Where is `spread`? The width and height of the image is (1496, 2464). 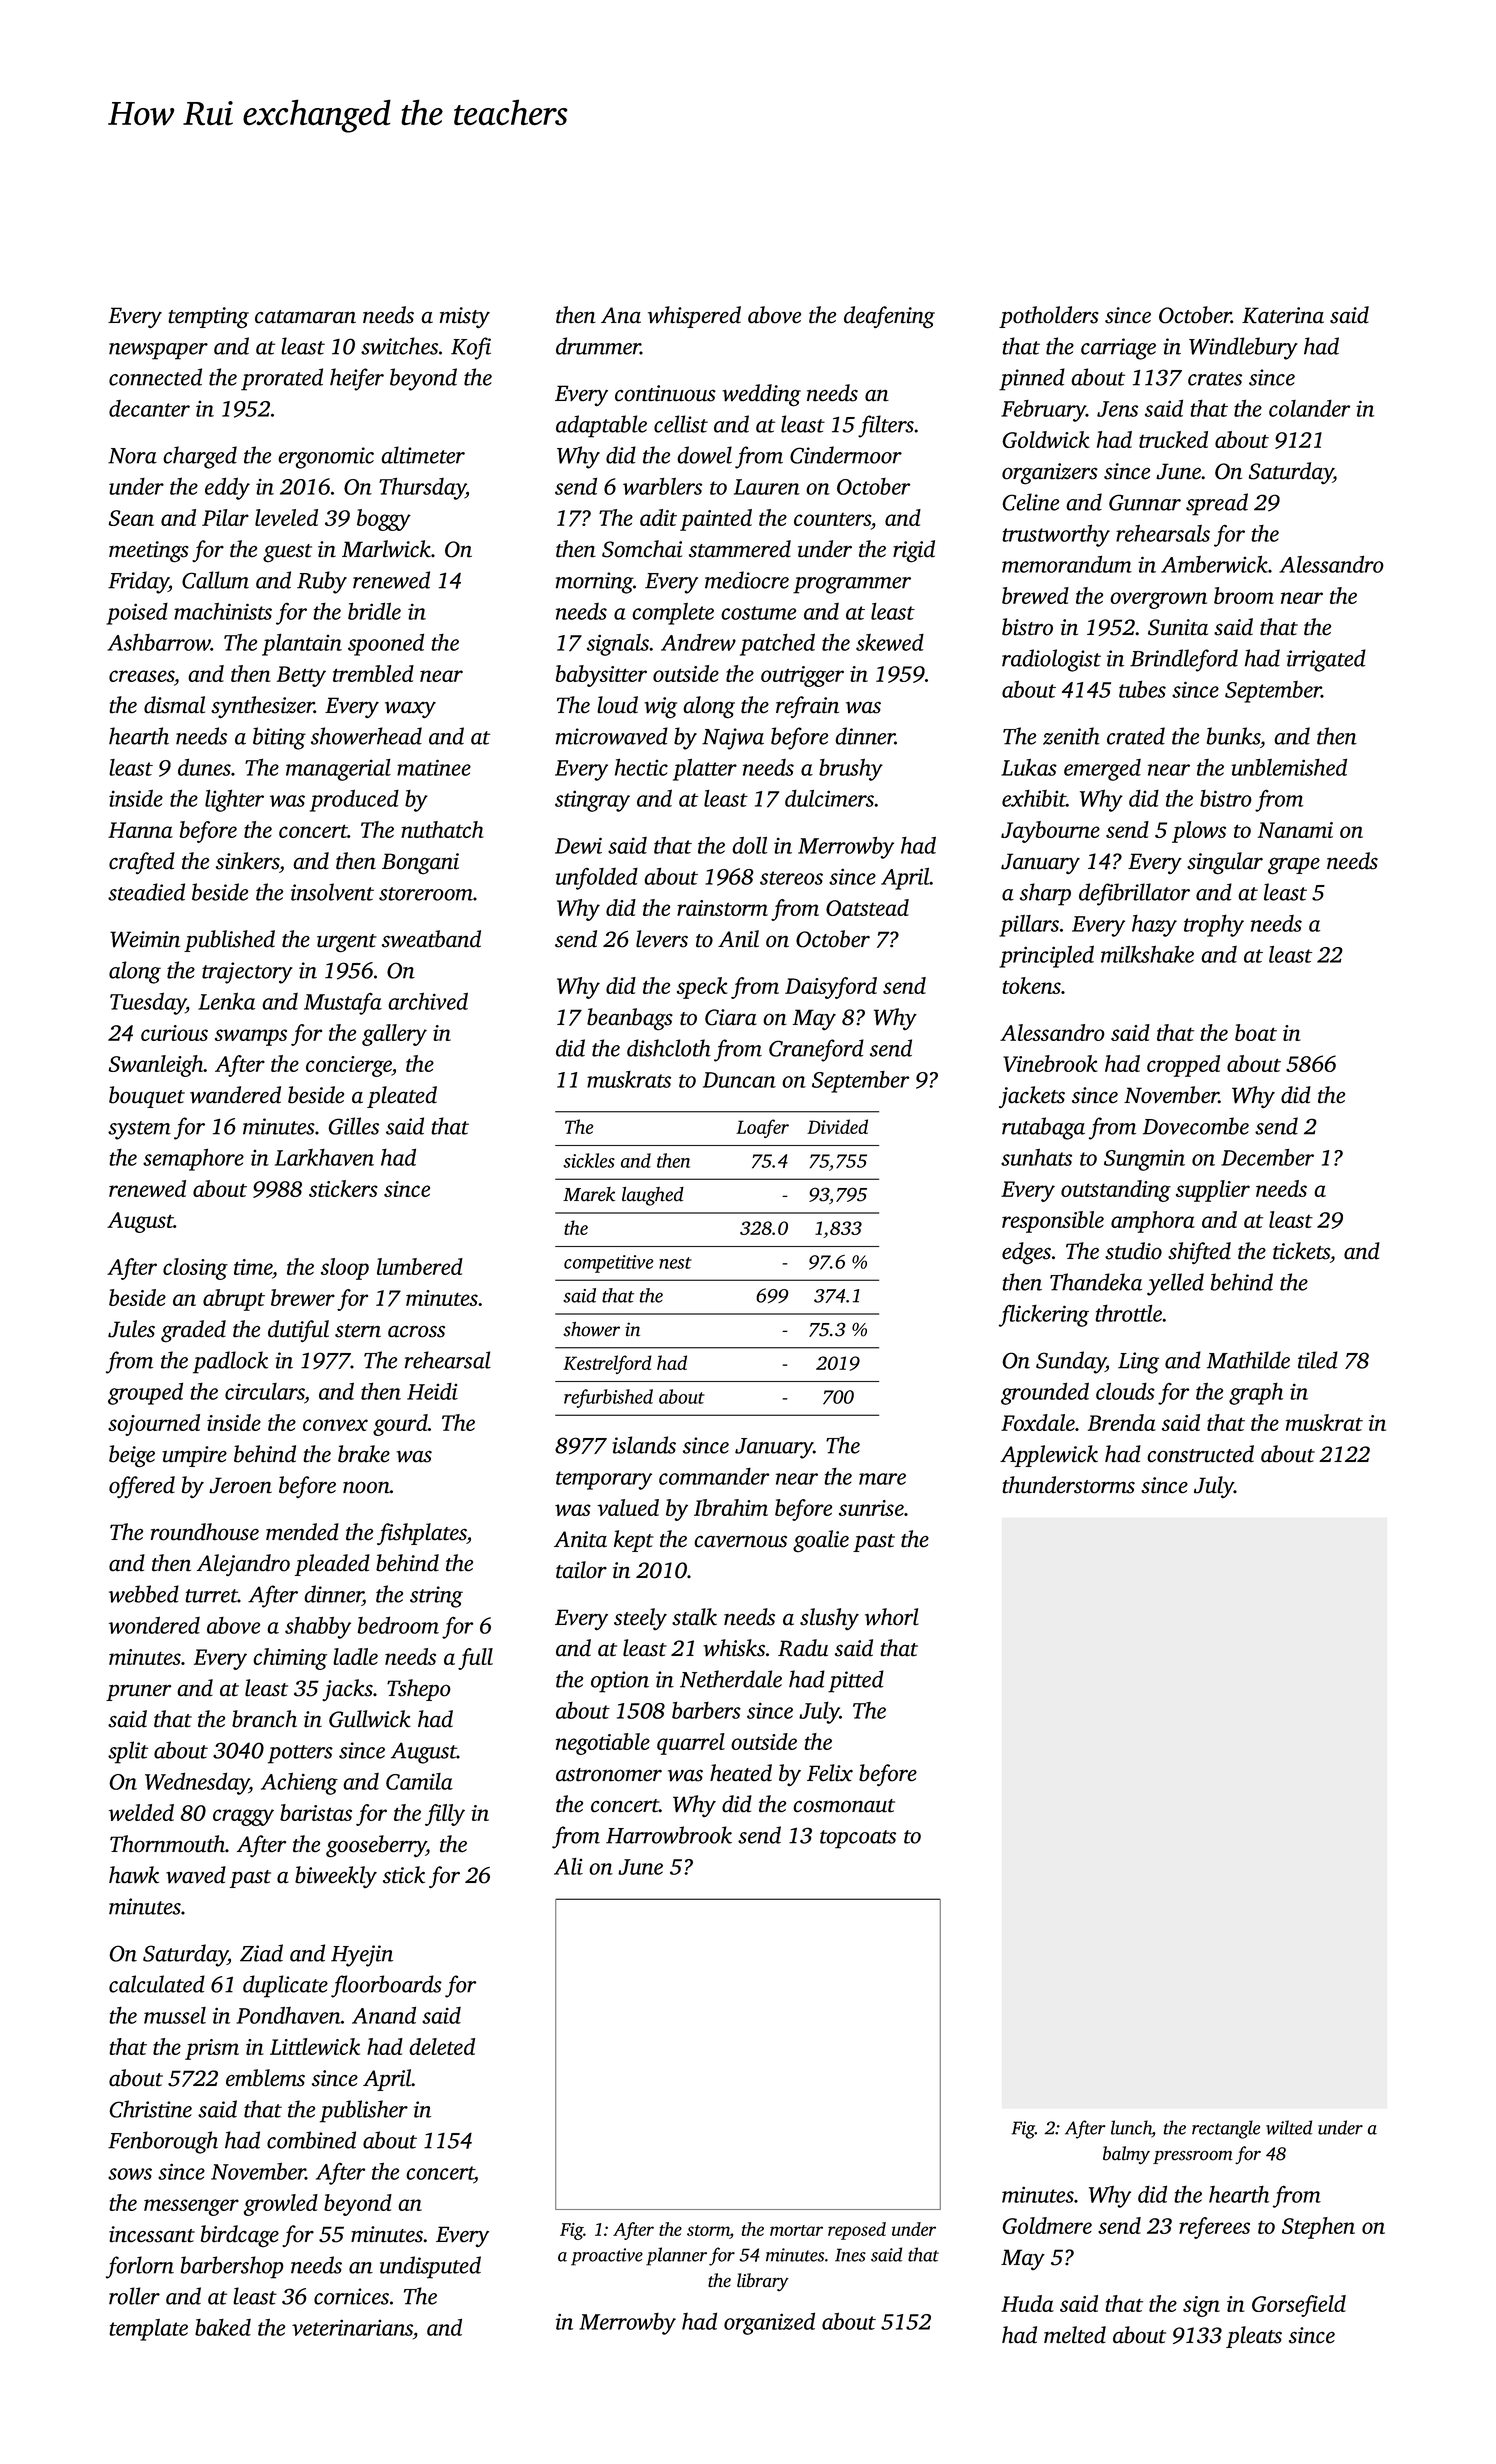
spread is located at coordinates (1217, 504).
